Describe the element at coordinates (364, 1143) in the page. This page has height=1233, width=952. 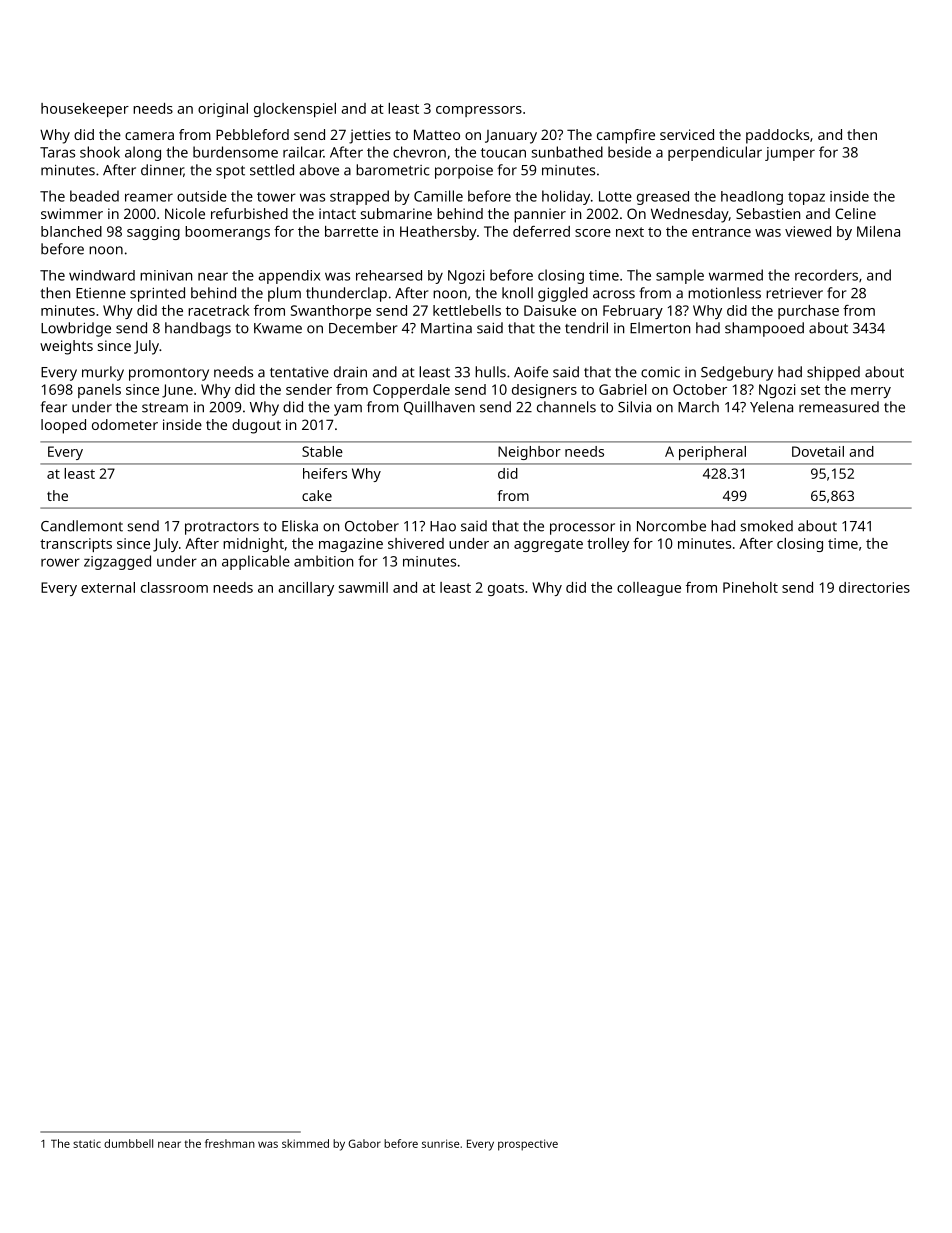
I see `Gabor` at that location.
